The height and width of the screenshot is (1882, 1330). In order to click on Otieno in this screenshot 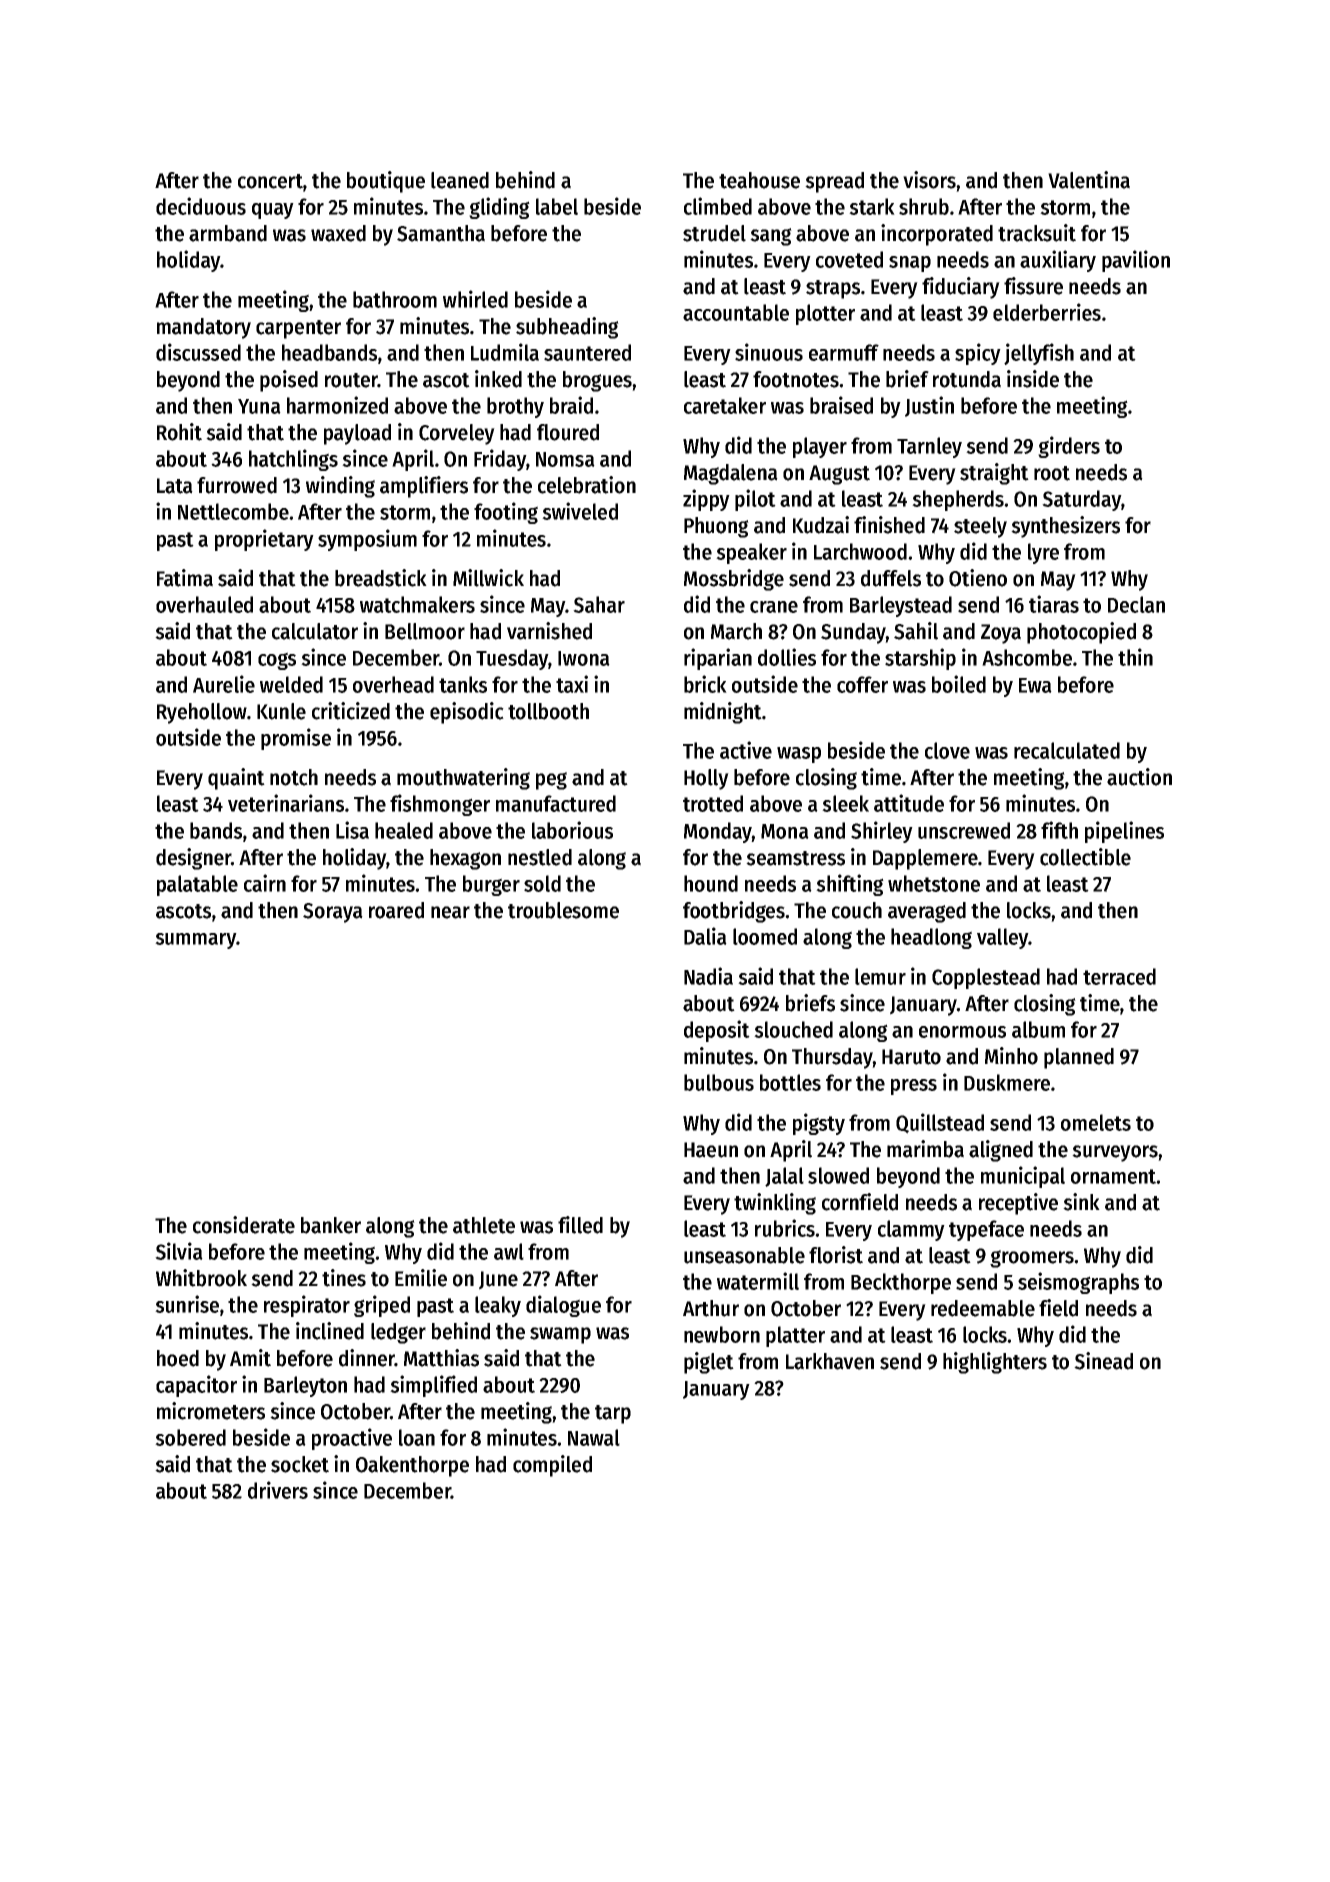, I will do `click(978, 578)`.
